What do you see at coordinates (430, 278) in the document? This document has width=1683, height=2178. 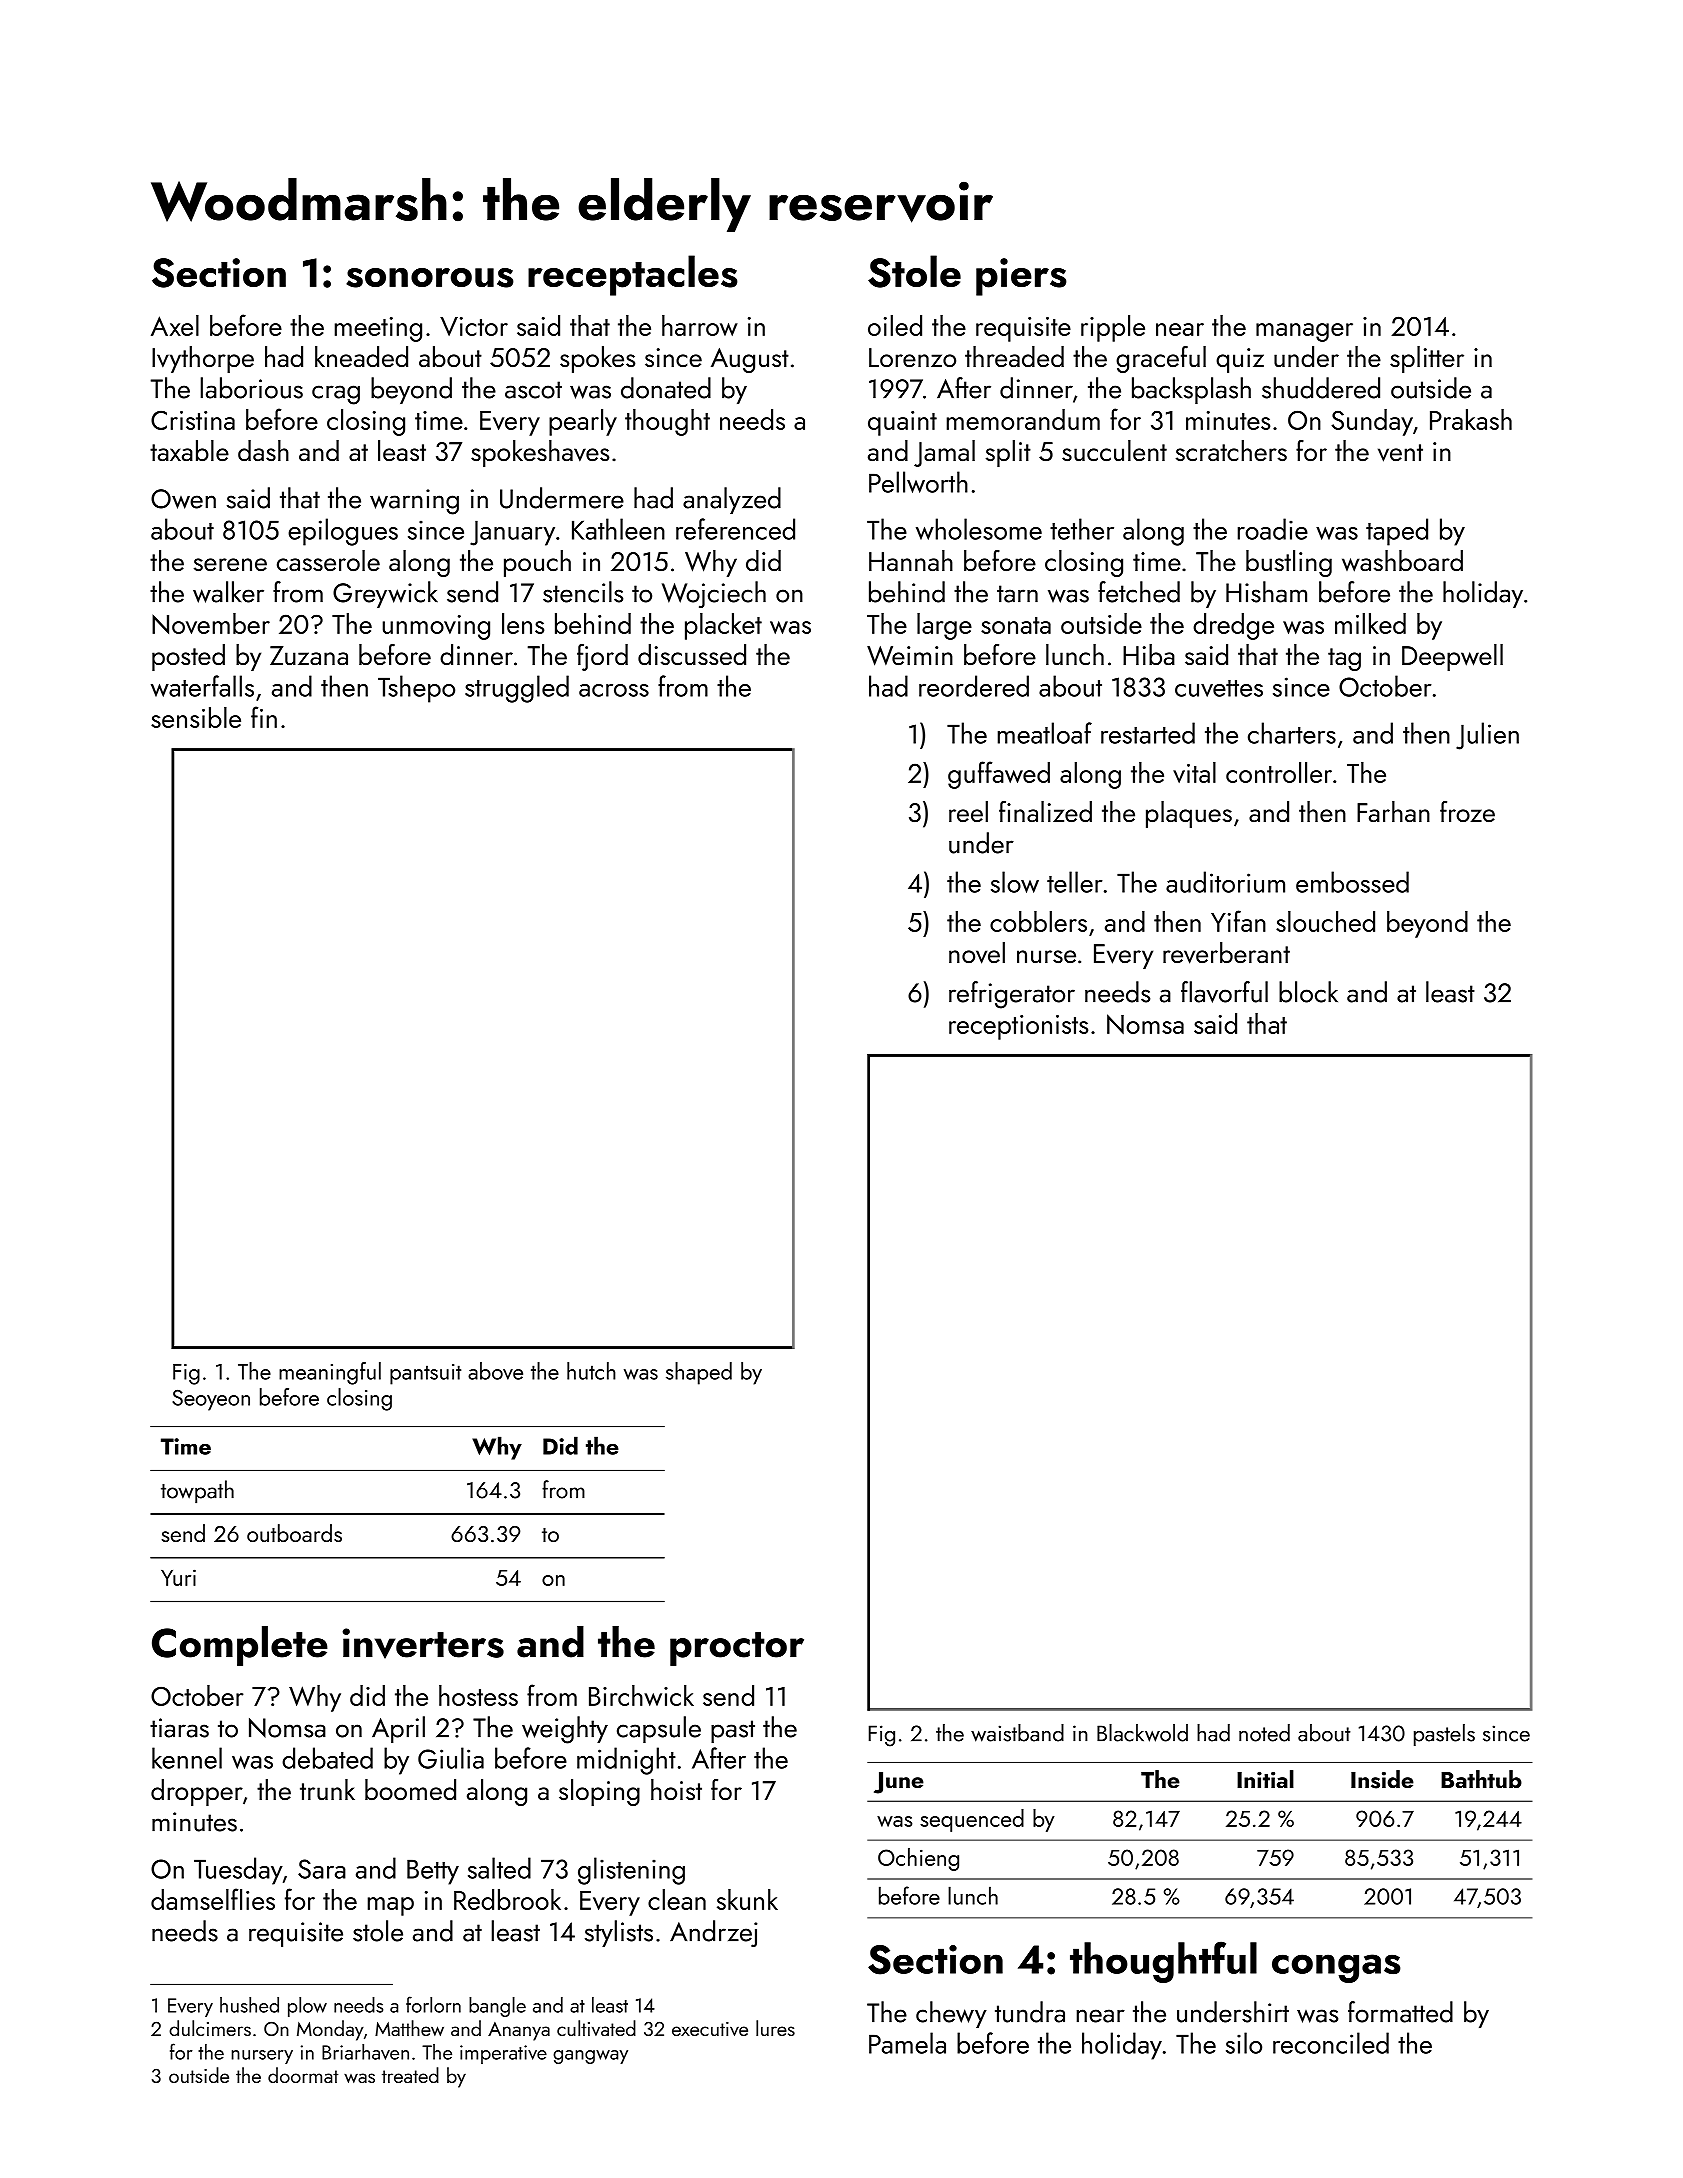 I see `sonorous` at bounding box center [430, 278].
